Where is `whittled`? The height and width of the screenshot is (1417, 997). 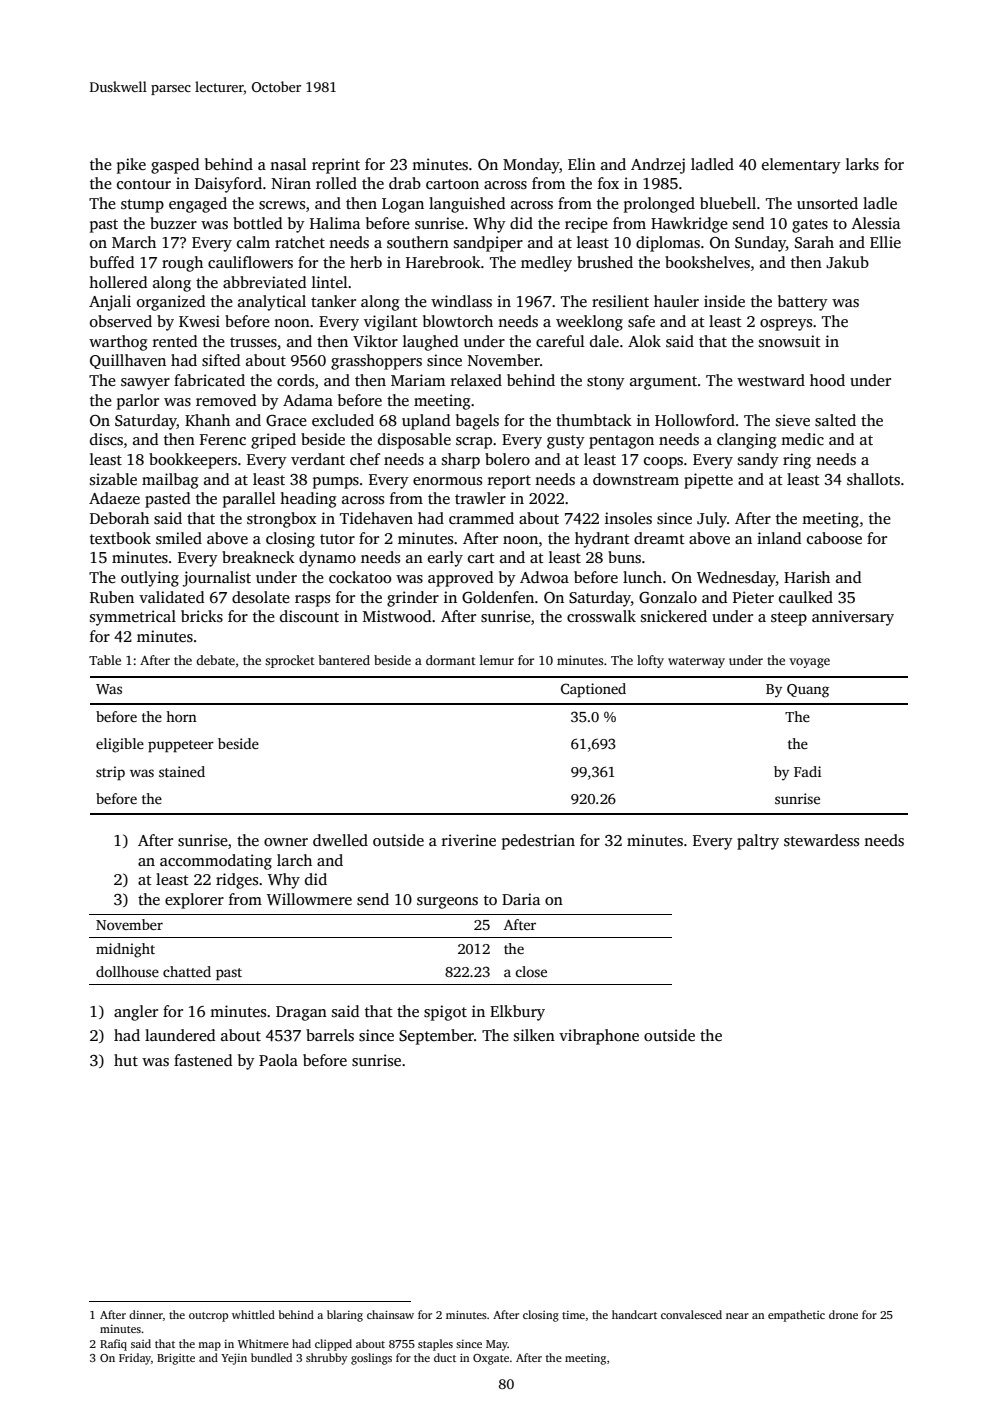 whittled is located at coordinates (253, 1314).
